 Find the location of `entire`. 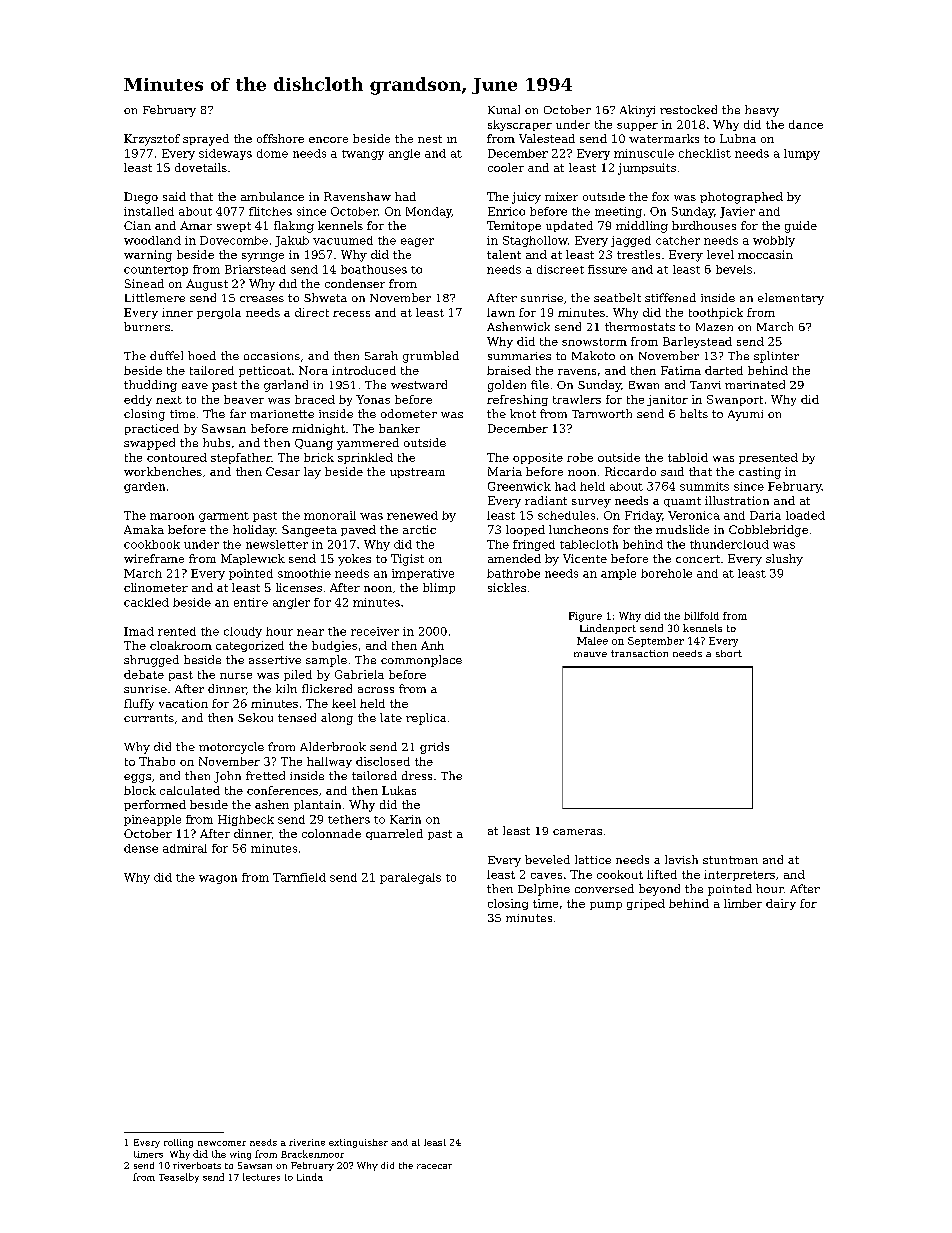

entire is located at coordinates (251, 602).
